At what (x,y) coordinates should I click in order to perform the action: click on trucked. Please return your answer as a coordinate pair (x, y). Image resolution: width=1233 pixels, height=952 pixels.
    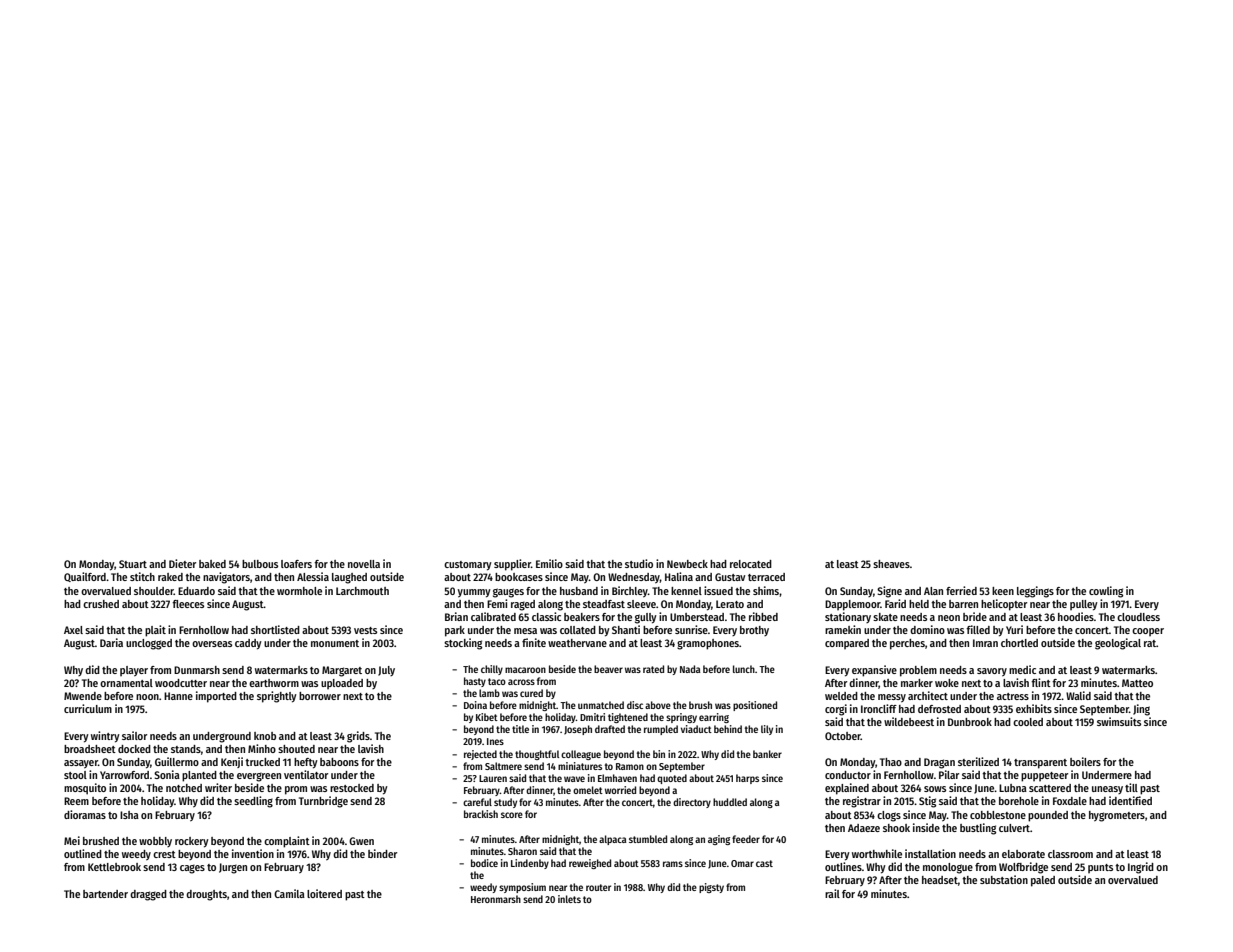
    Looking at the image, I should click on (262, 762).
